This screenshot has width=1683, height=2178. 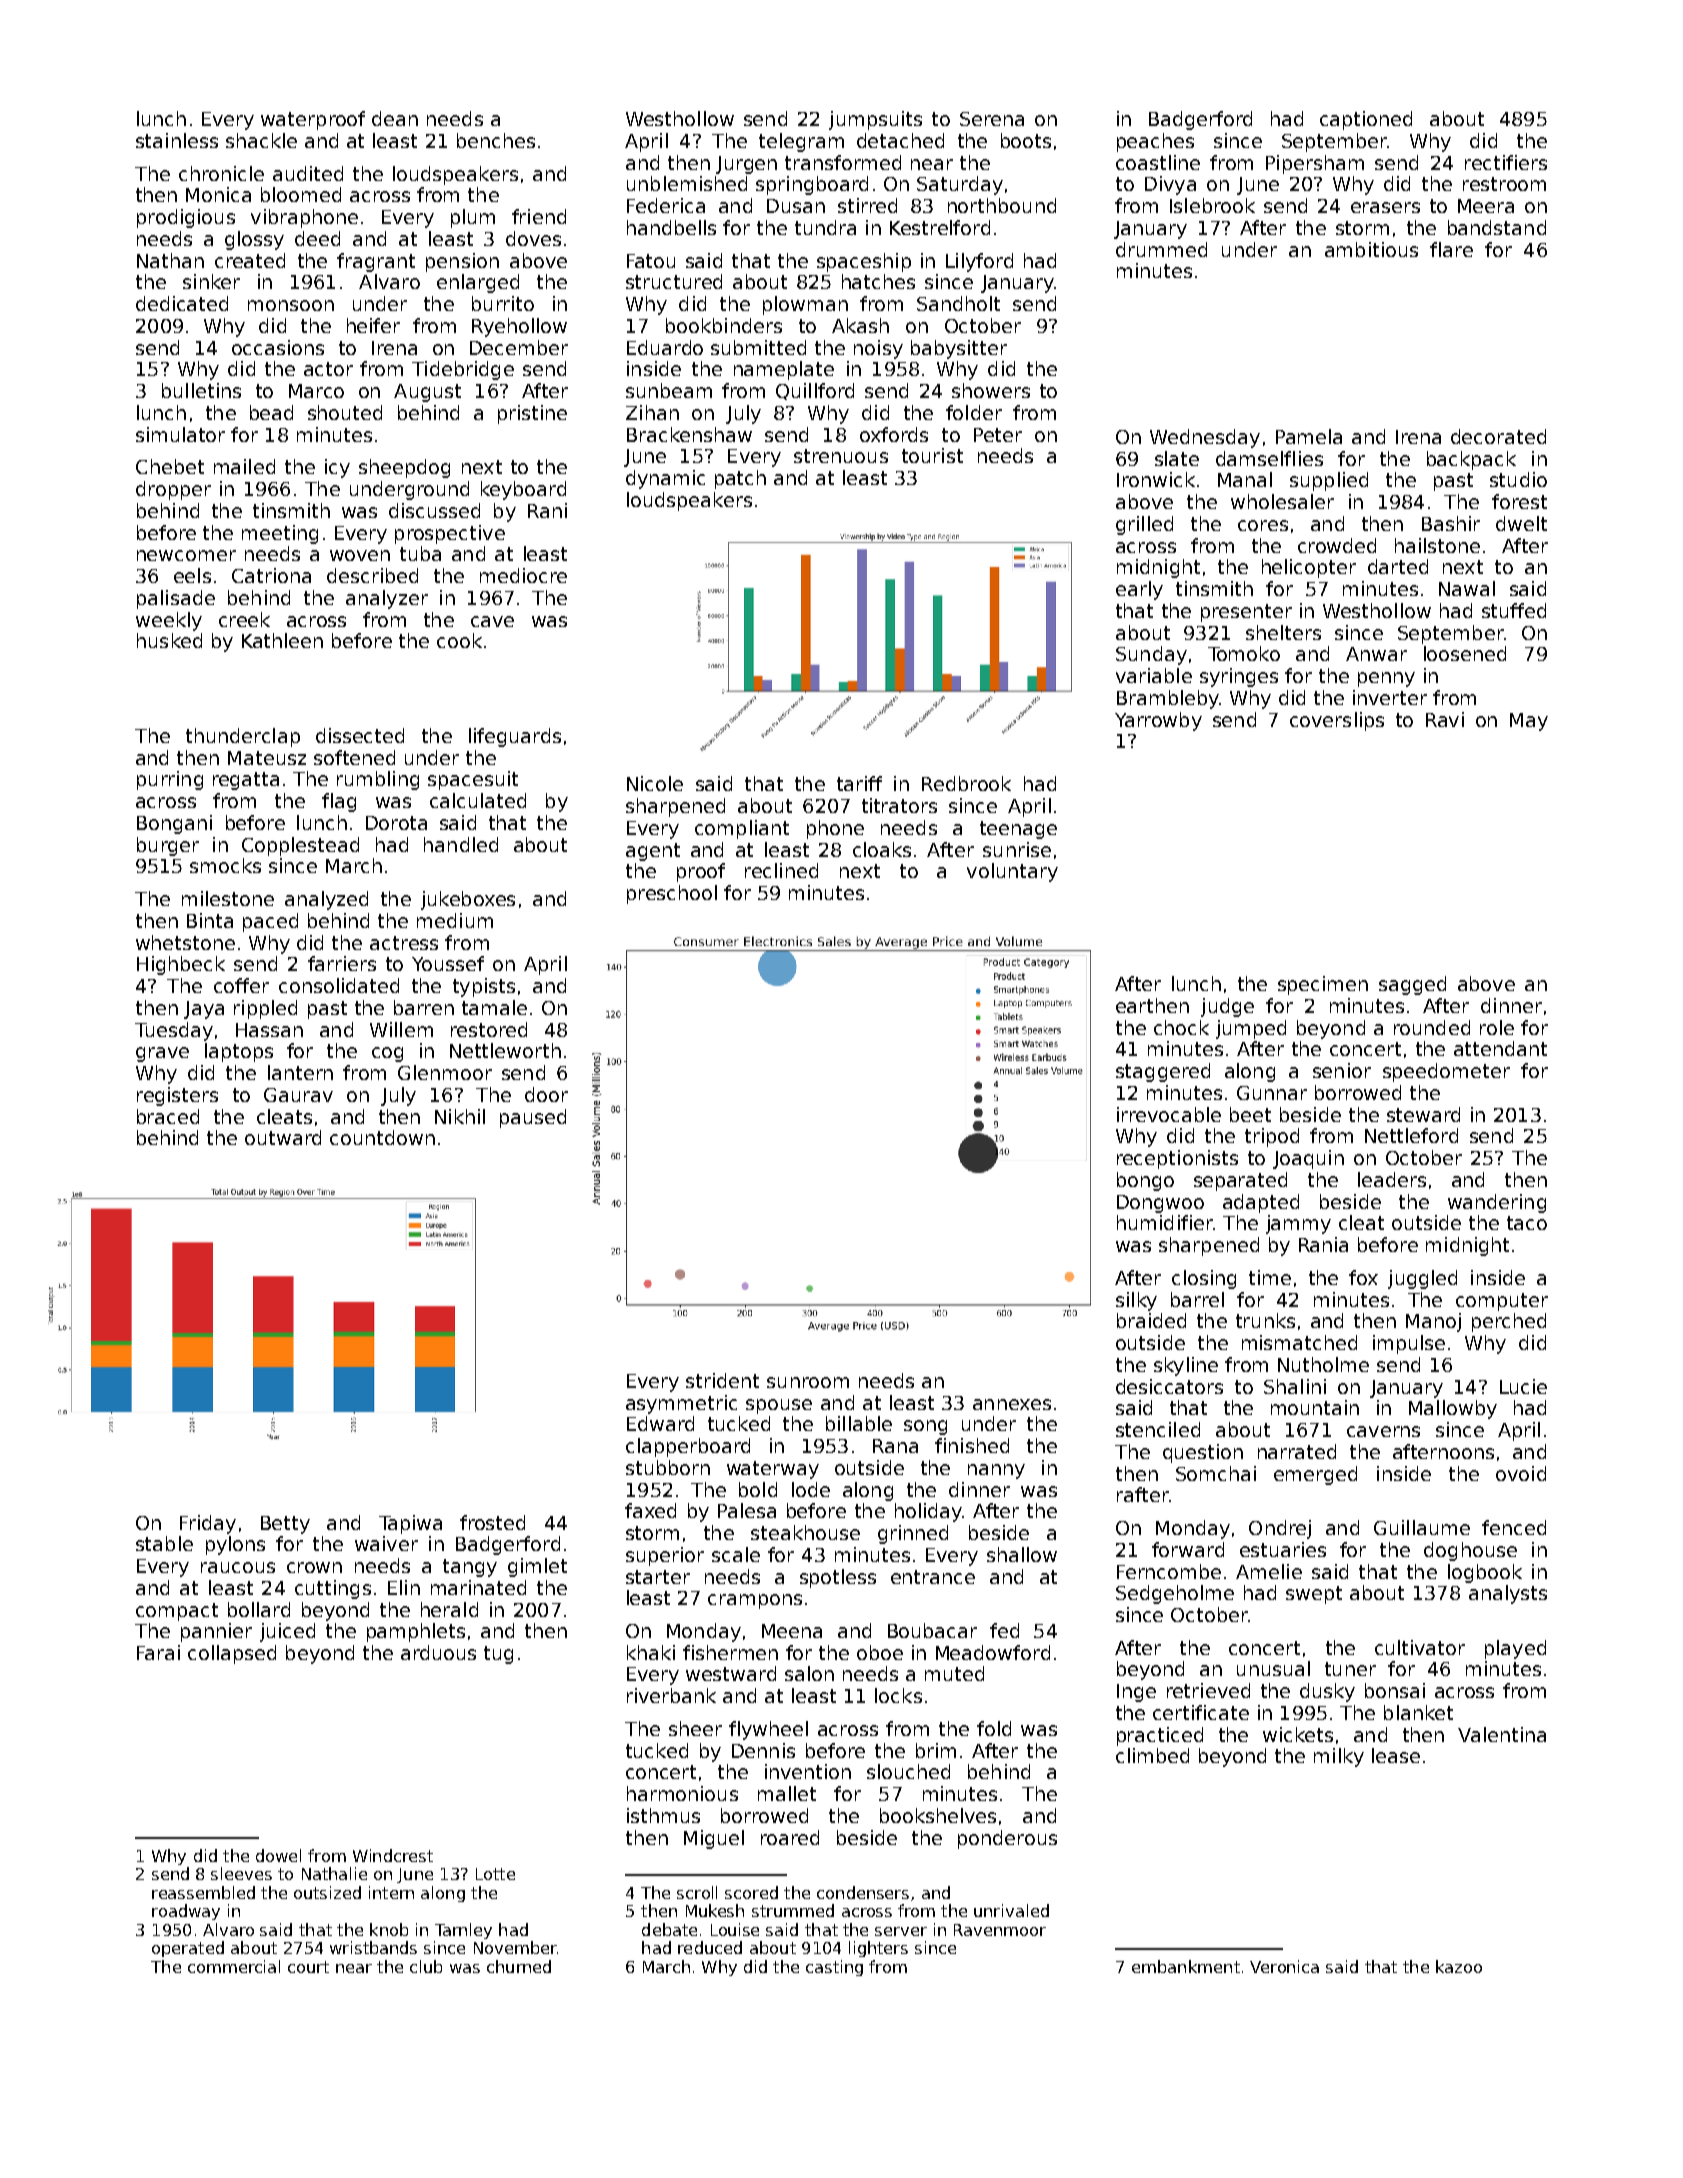 What do you see at coordinates (875, 120) in the screenshot?
I see `jumpsuits` at bounding box center [875, 120].
